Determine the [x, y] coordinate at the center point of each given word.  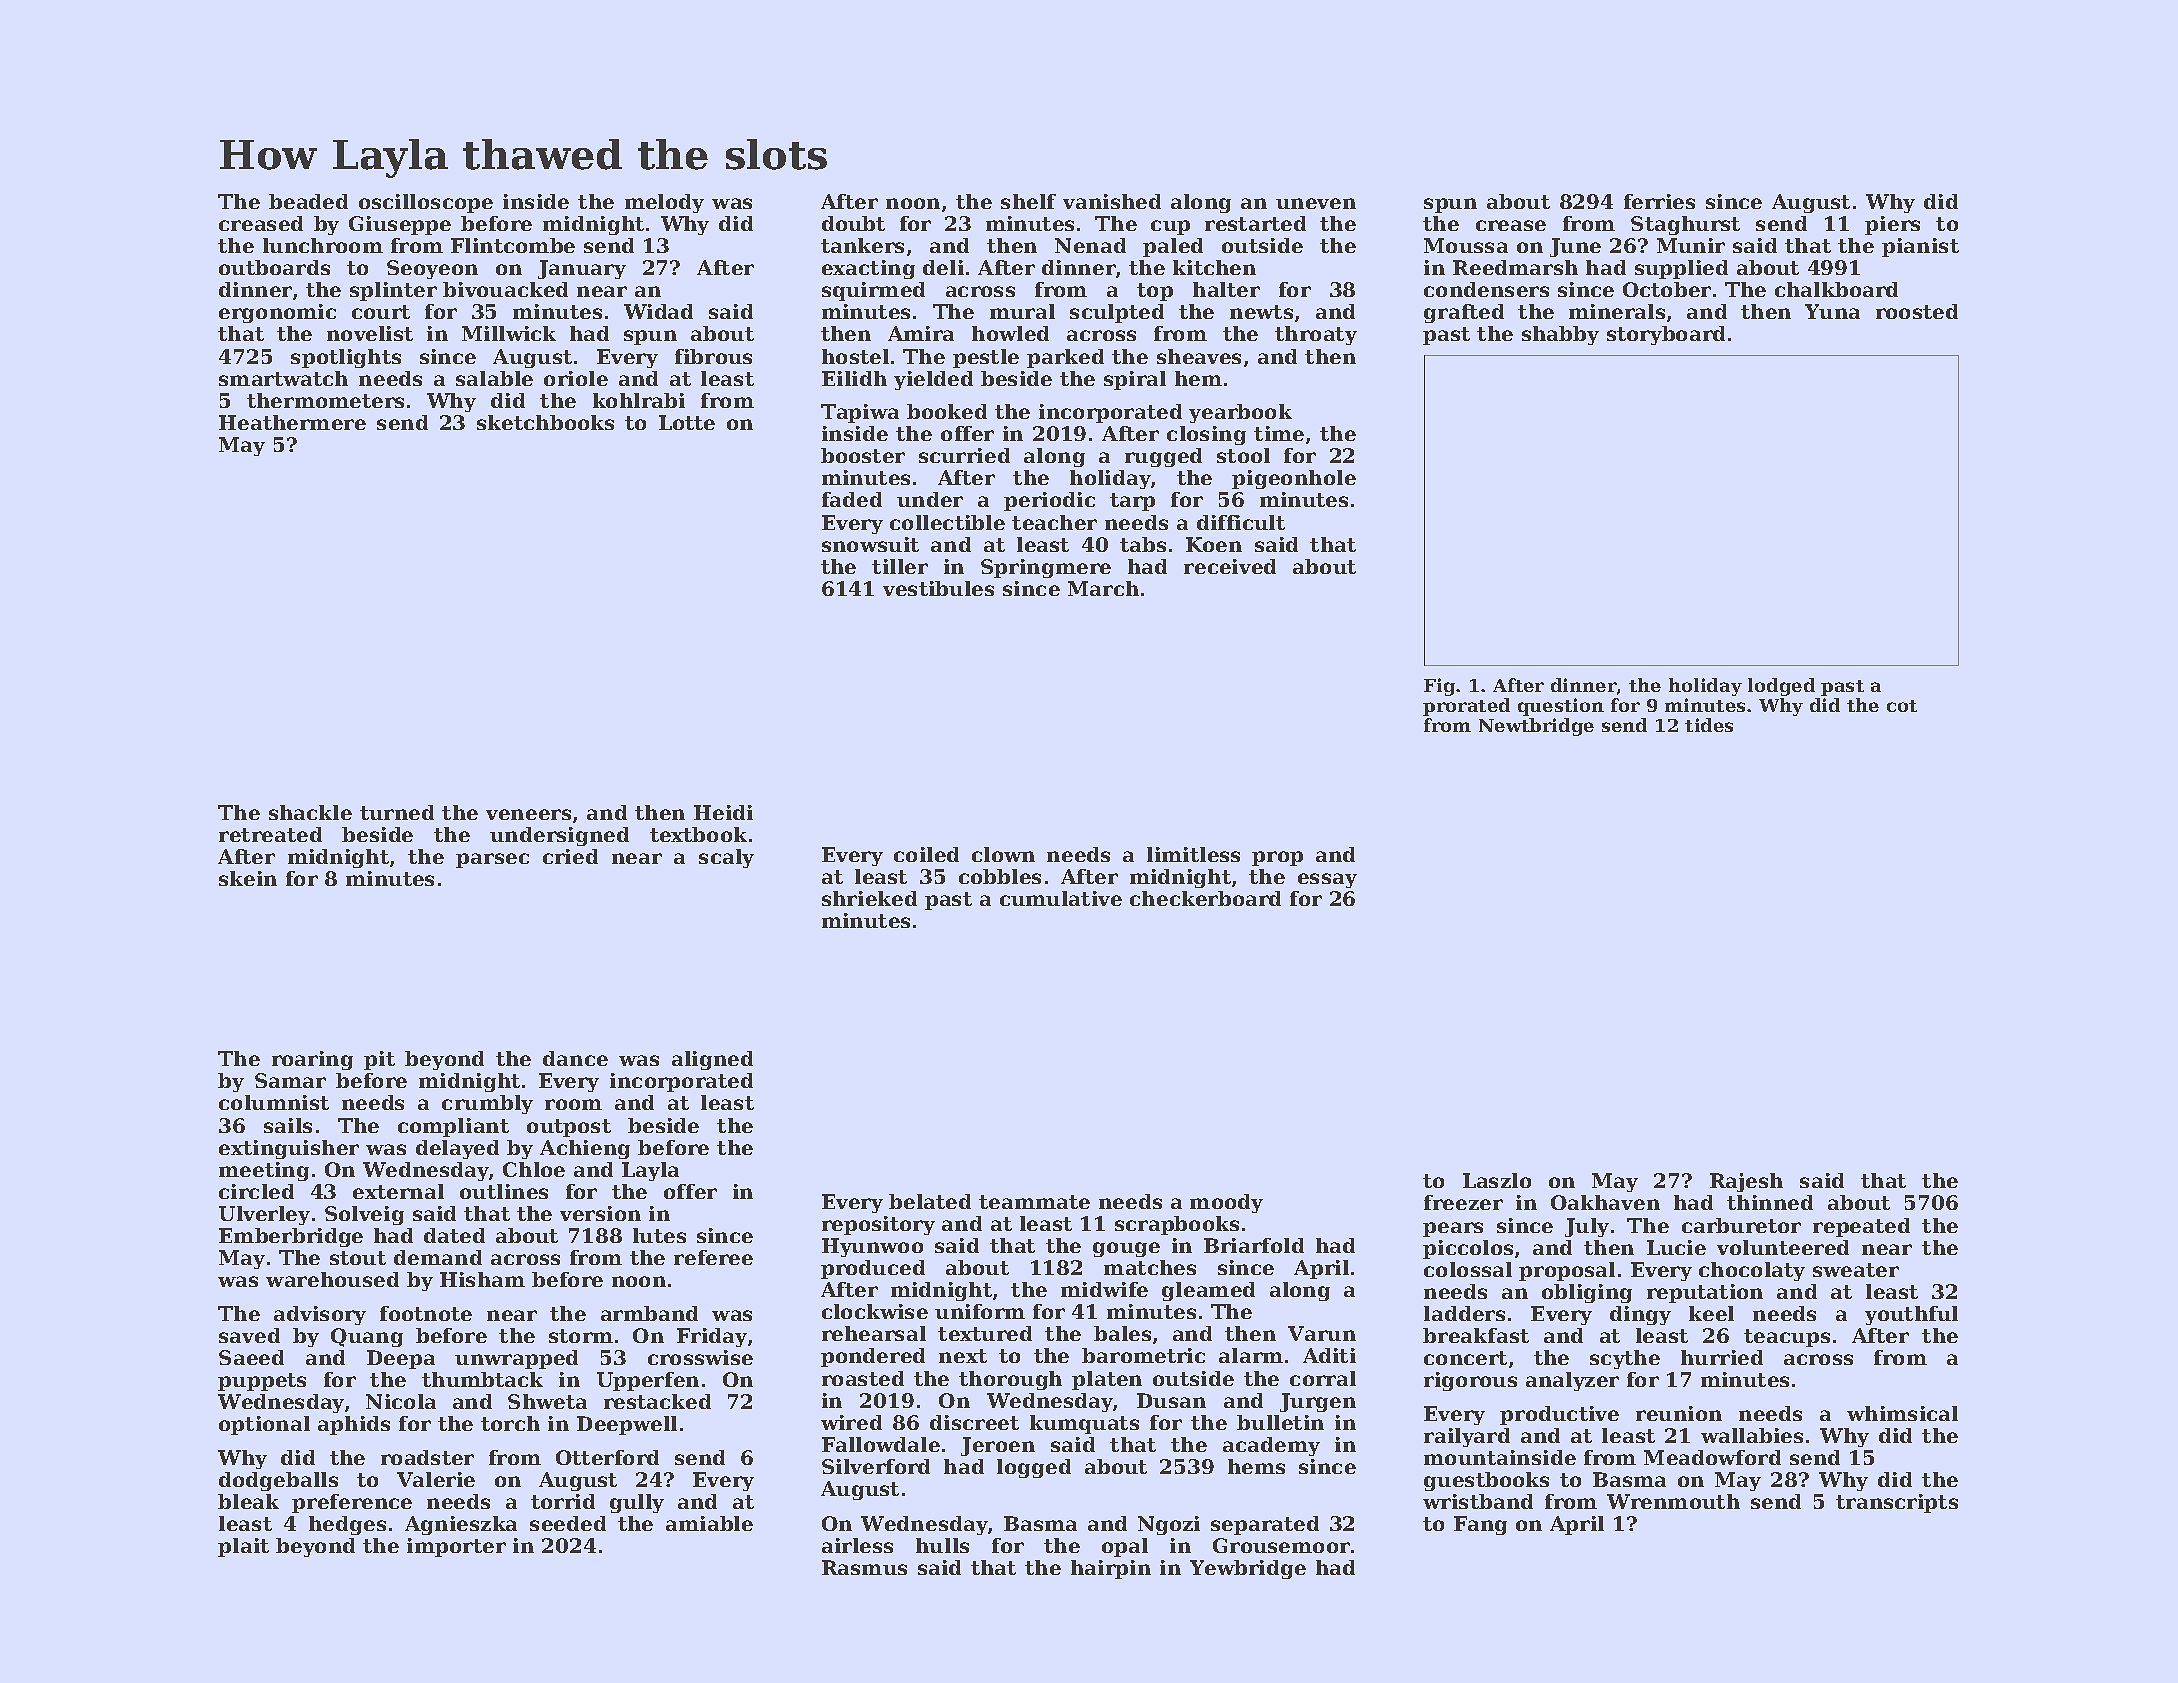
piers [1892, 225]
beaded [308, 201]
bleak [248, 1501]
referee [713, 1257]
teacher [1054, 522]
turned [397, 812]
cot [1902, 706]
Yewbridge [1248, 1569]
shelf [1028, 201]
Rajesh [1746, 1182]
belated [930, 1201]
